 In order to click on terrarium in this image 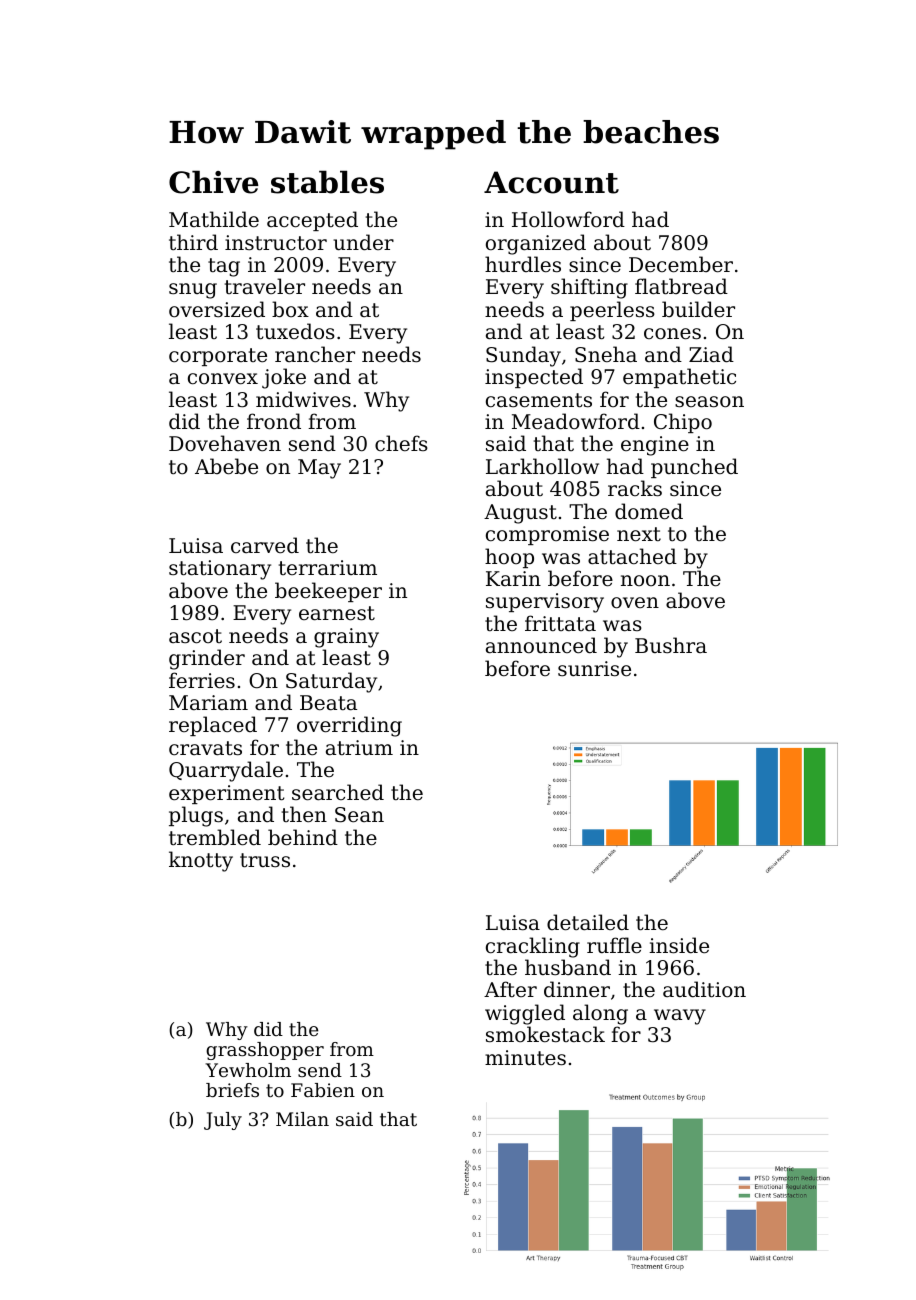, I will do `click(328, 567)`.
